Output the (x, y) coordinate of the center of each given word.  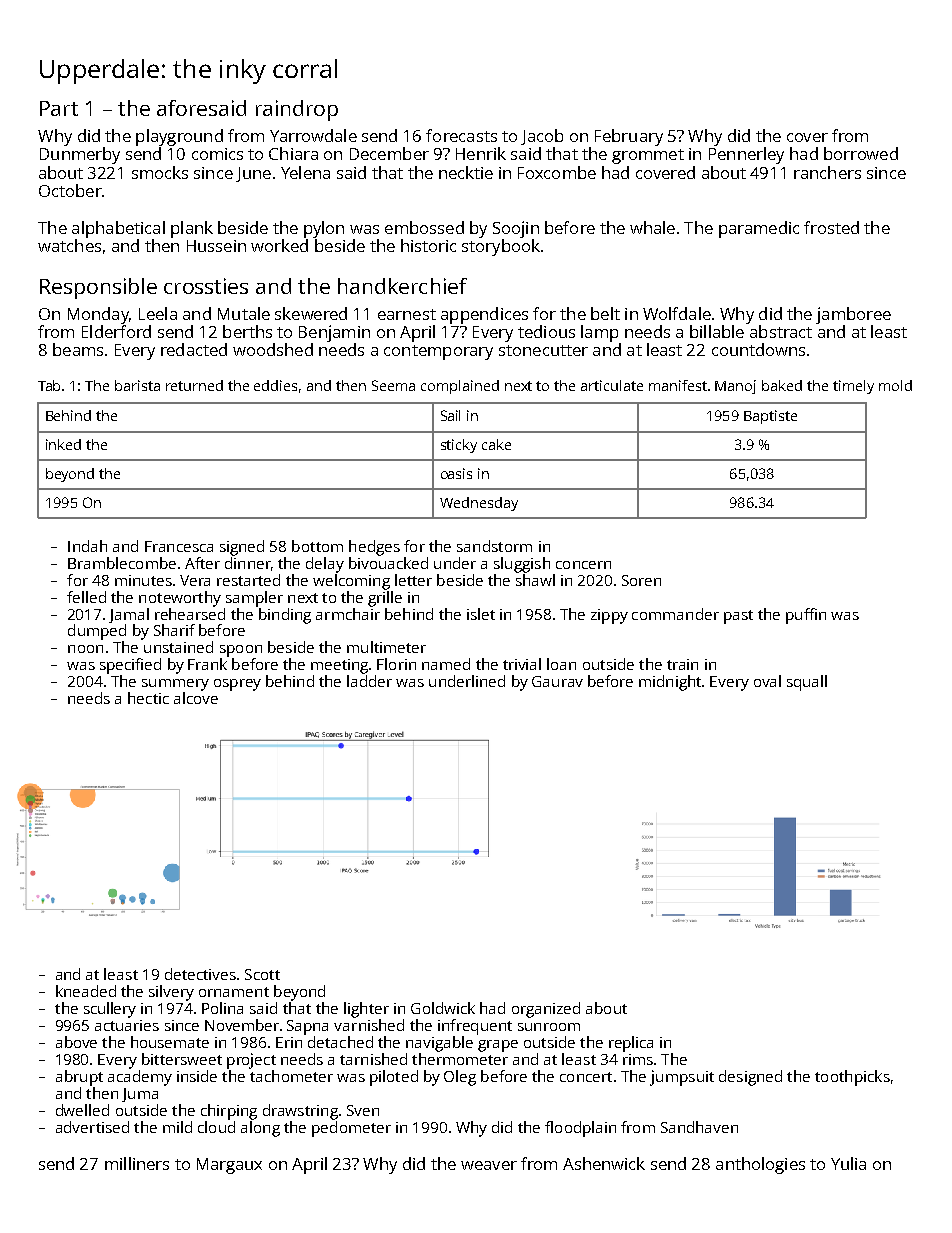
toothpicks (852, 1078)
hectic (148, 698)
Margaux (229, 1166)
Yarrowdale (313, 135)
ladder (369, 681)
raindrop (297, 110)
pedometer (351, 1129)
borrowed (861, 153)
